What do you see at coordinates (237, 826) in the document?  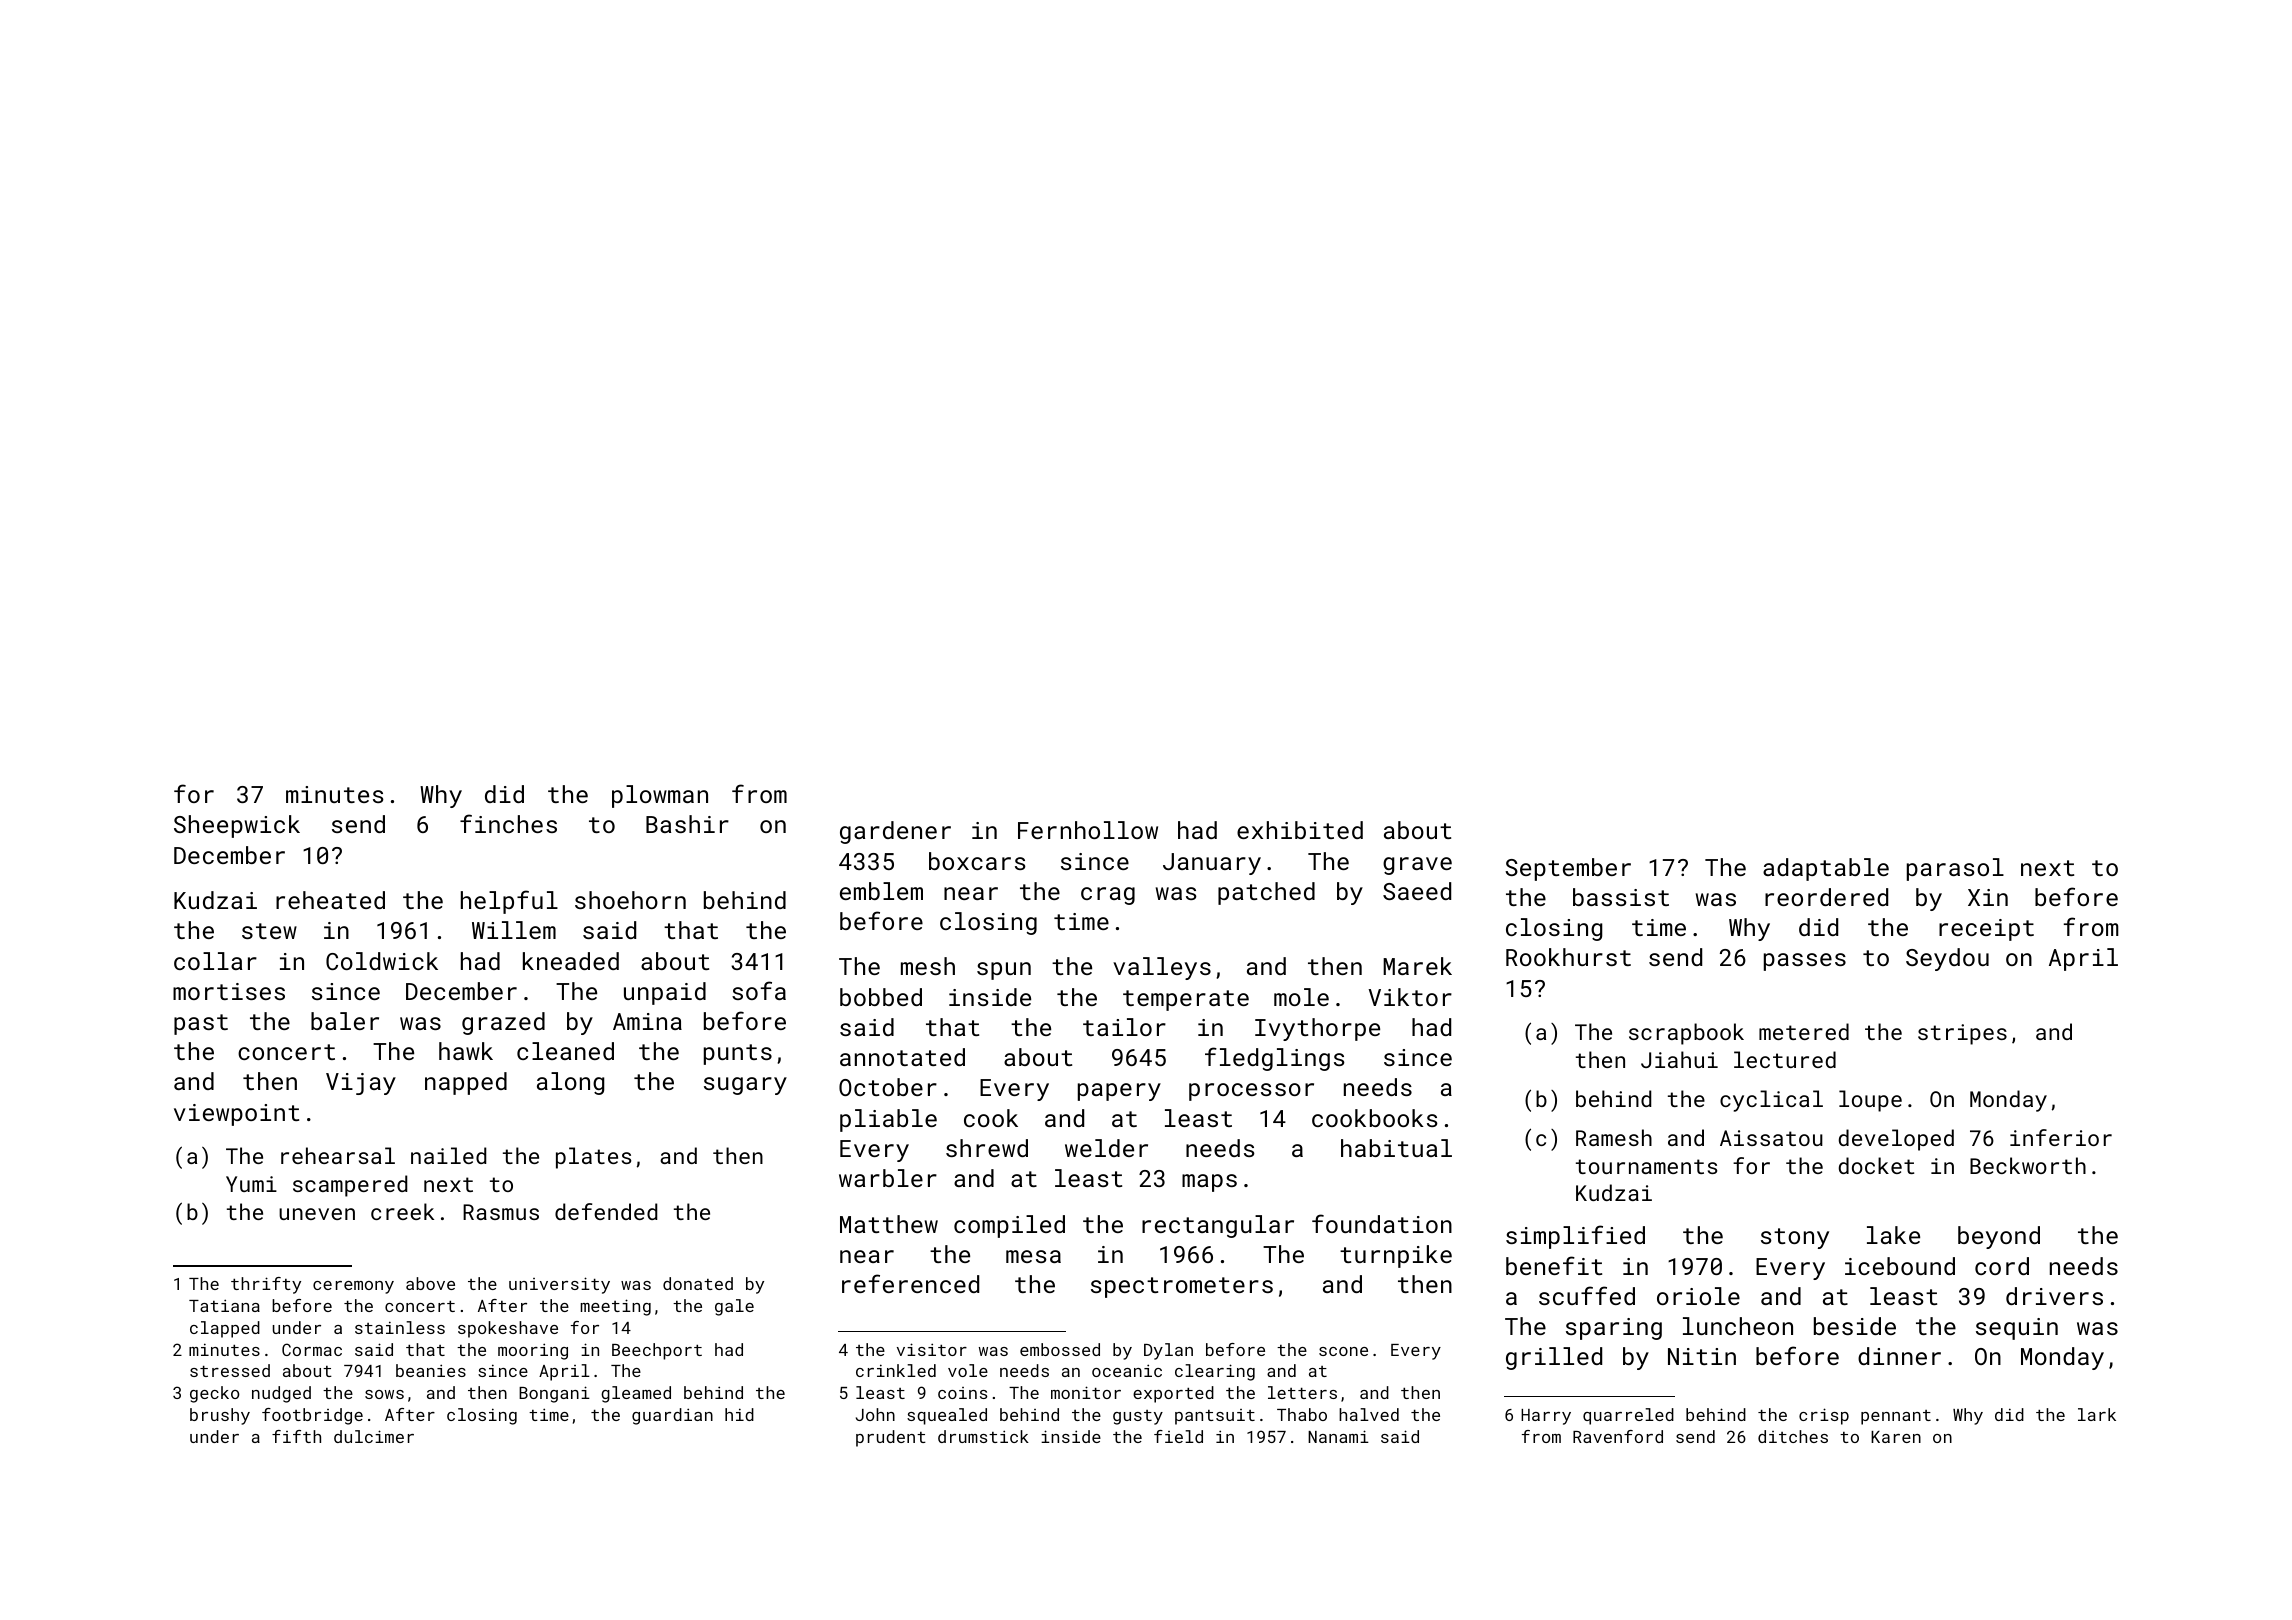 I see `Sheepwick` at bounding box center [237, 826].
